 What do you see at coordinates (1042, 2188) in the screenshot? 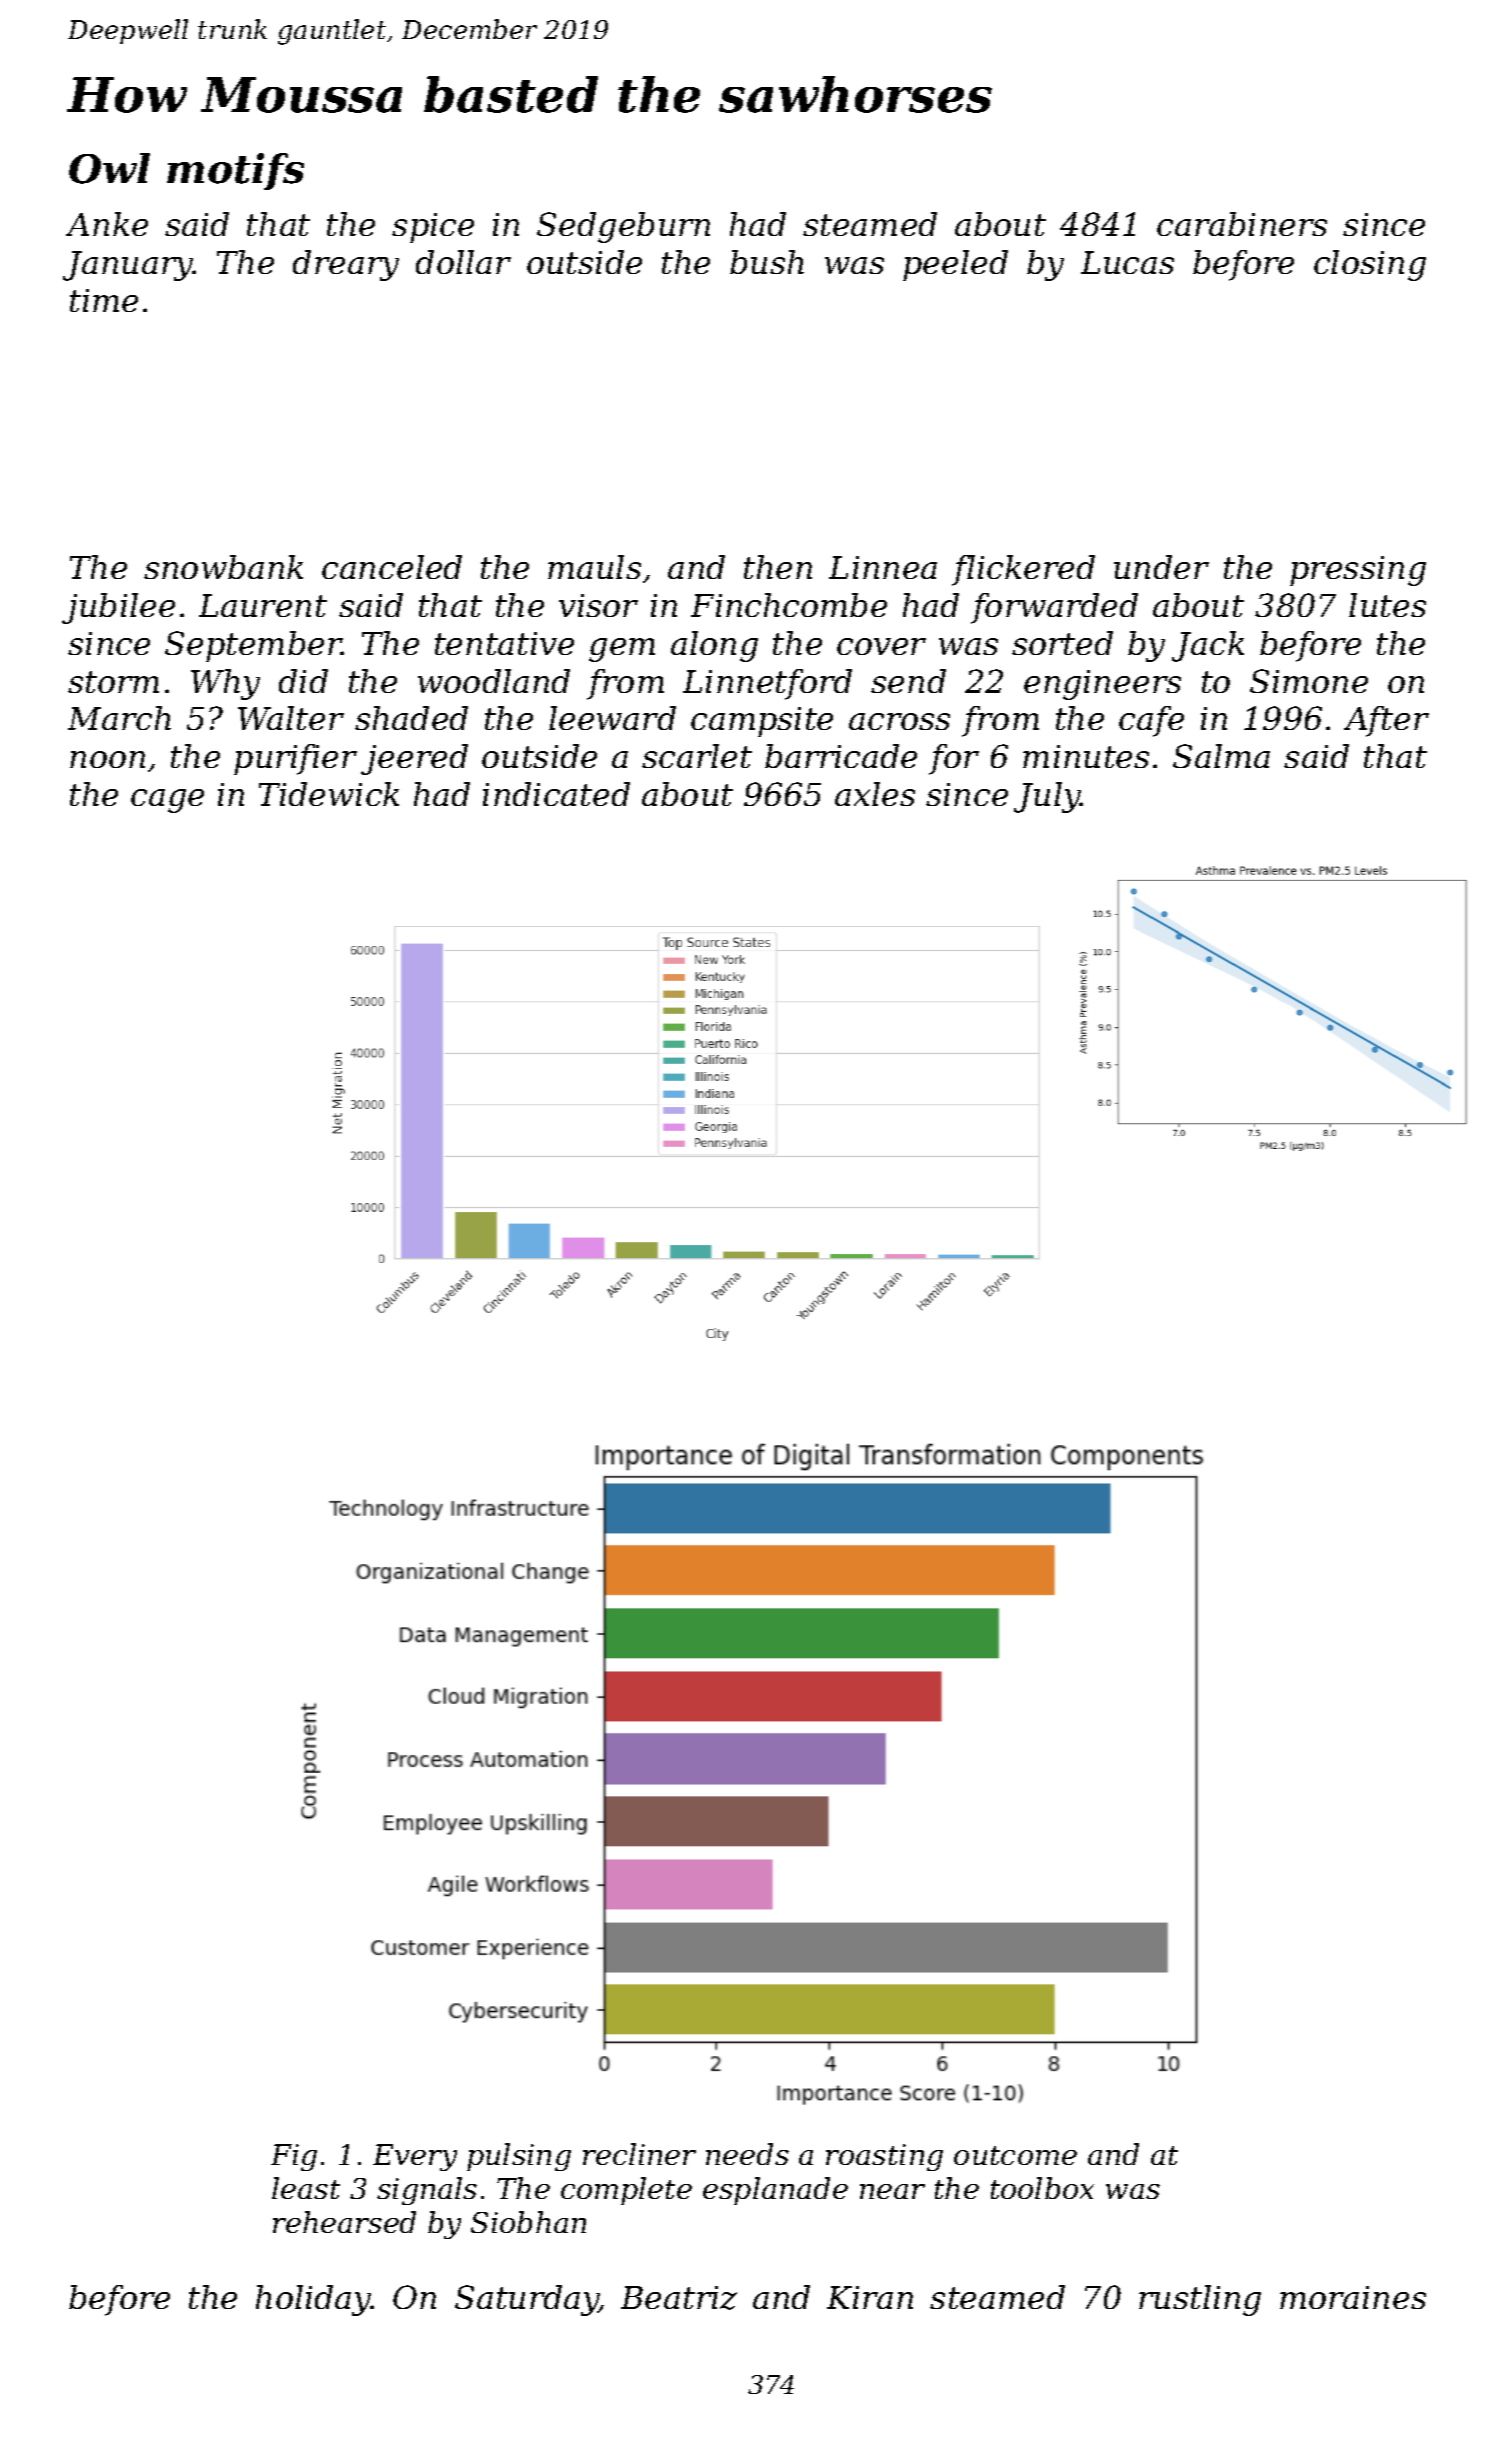
I see `toolbox` at bounding box center [1042, 2188].
